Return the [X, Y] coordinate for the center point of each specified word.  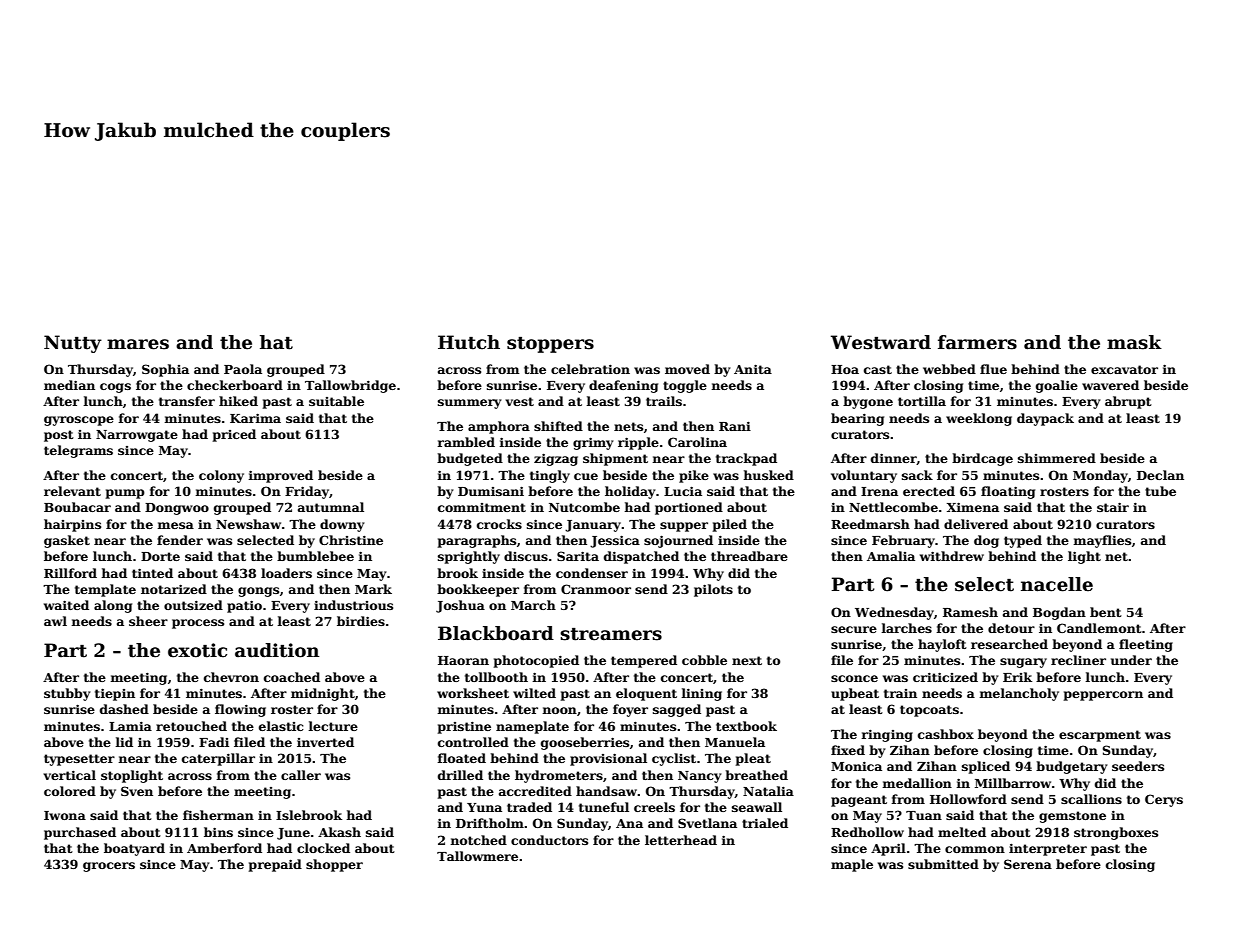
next [747, 660]
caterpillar [218, 759]
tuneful [604, 807]
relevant [72, 491]
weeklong [979, 419]
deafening [623, 386]
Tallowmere [477, 856]
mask [1134, 342]
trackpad [746, 459]
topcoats [929, 711]
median [69, 385]
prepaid [275, 865]
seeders [1138, 766]
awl [55, 621]
